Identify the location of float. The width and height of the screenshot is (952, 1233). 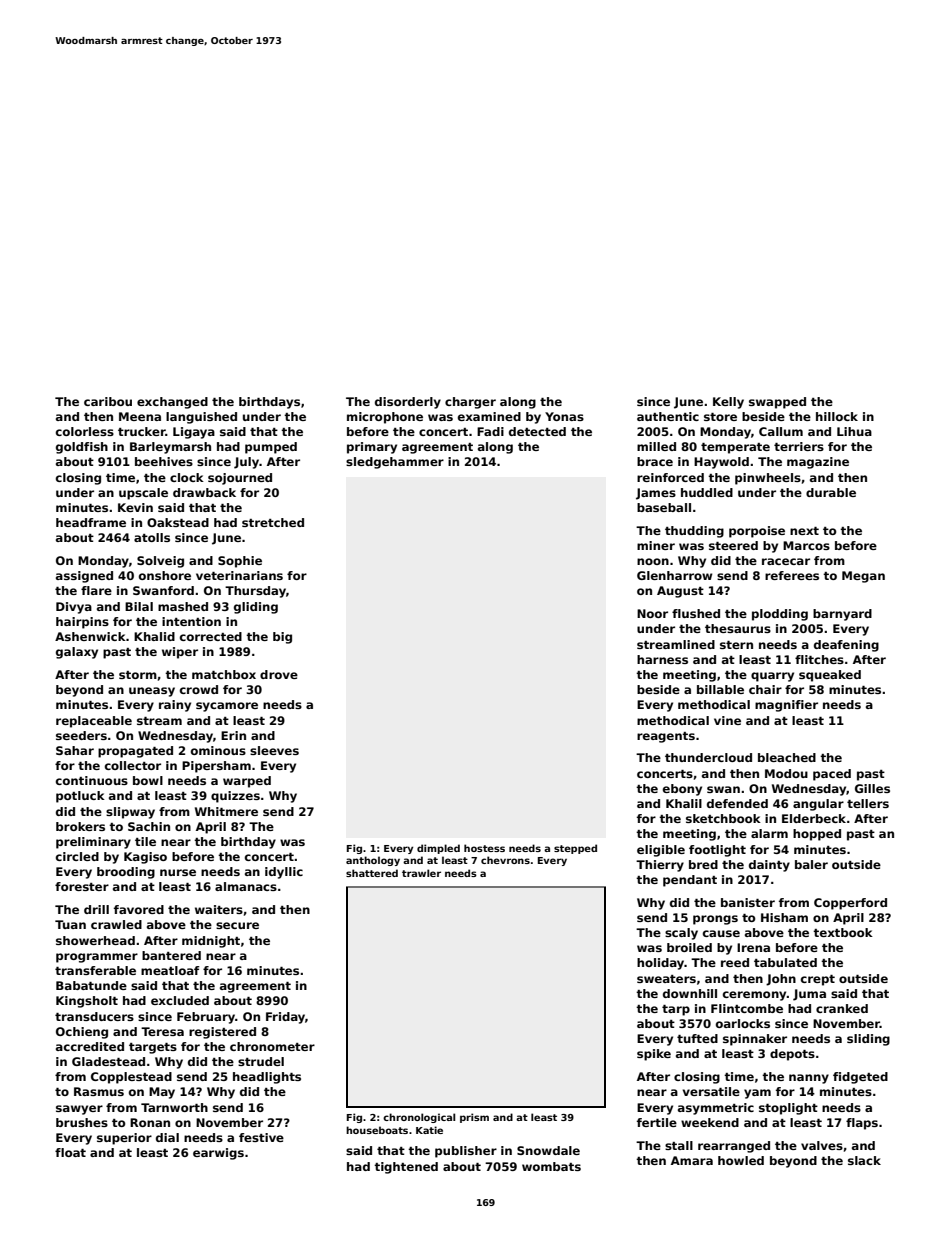
(70, 1152).
